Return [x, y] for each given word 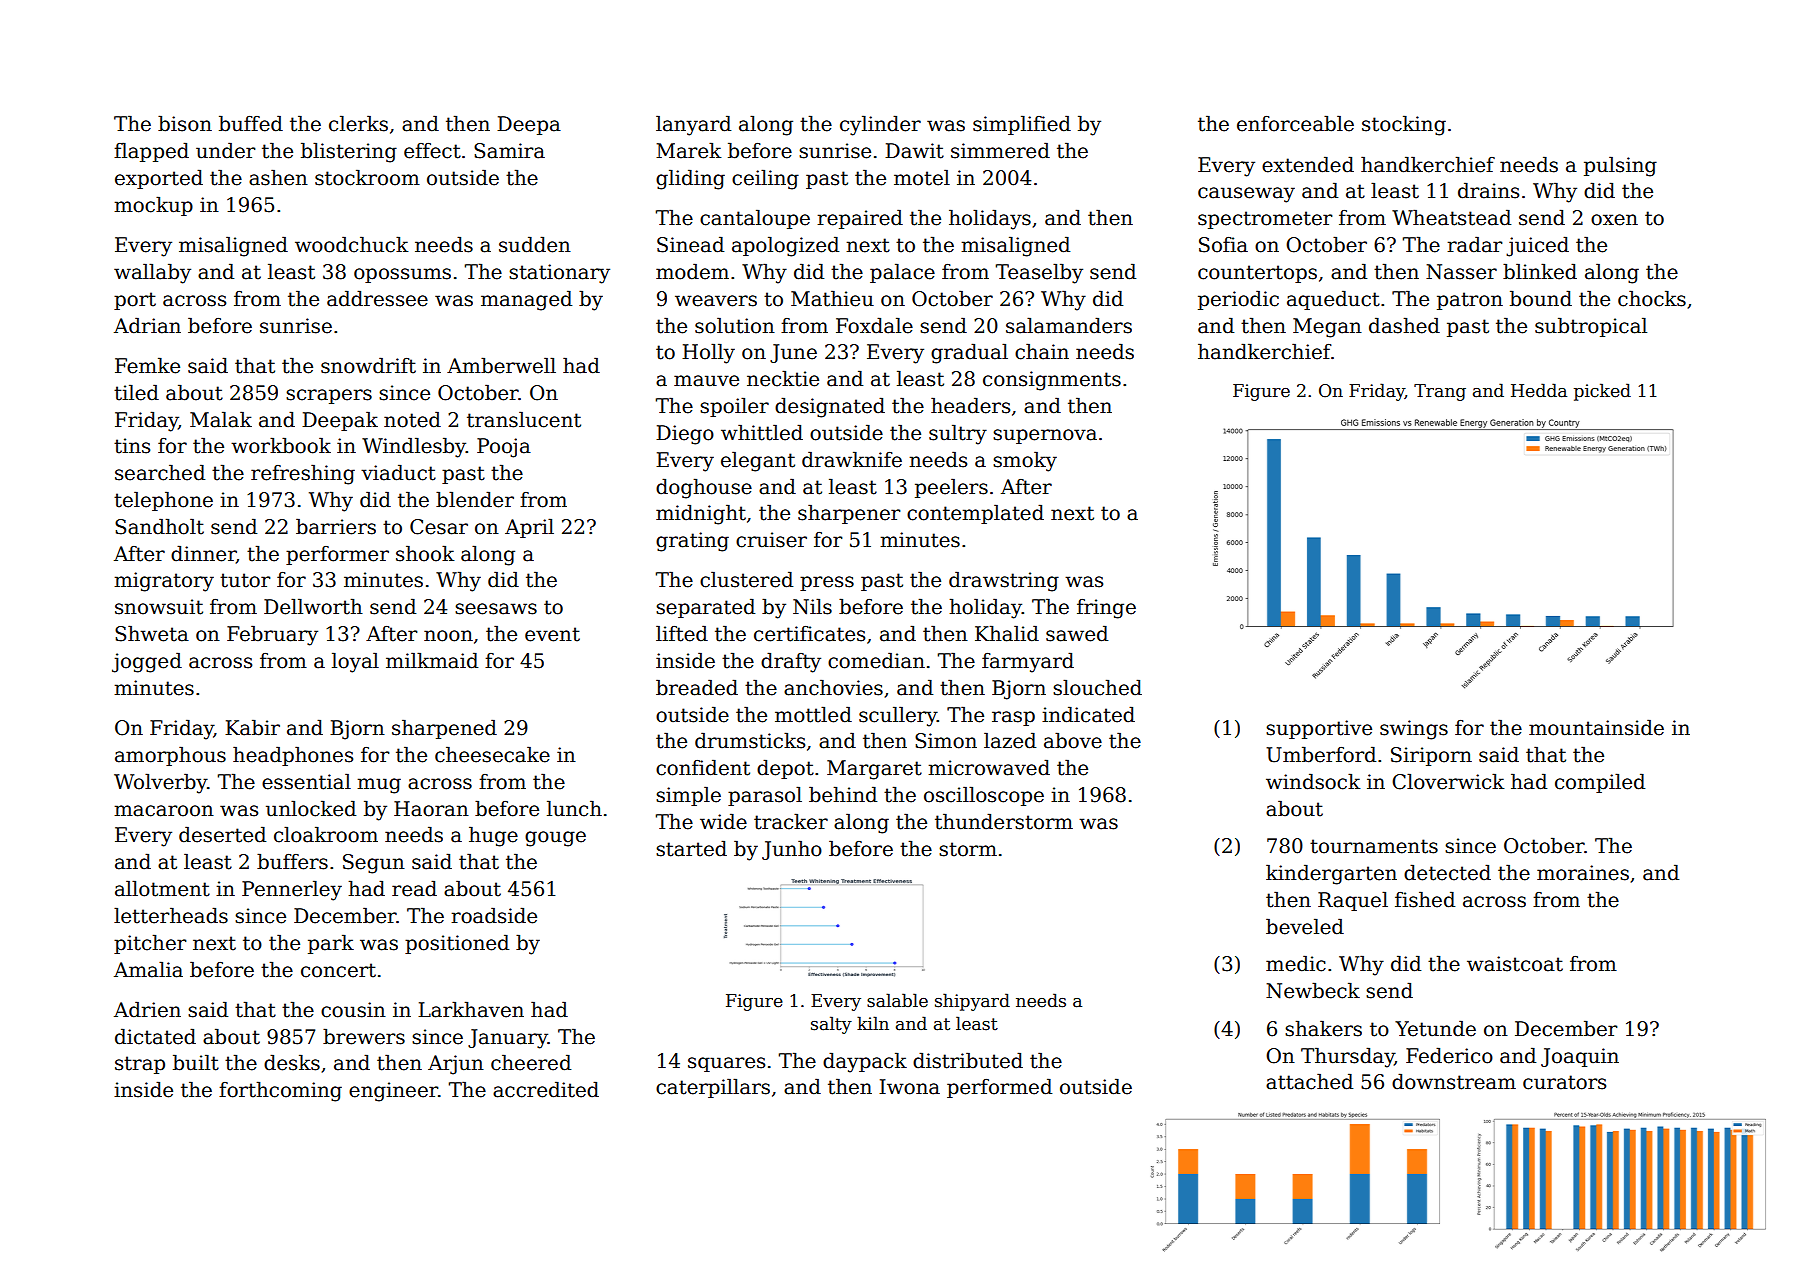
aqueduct [1333, 300]
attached [1309, 1081]
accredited [546, 1089]
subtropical [1591, 327]
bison [185, 123]
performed [999, 1088]
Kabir [252, 727]
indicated [1088, 714]
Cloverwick [1448, 781]
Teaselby [1039, 273]
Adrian [147, 325]
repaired [860, 219]
